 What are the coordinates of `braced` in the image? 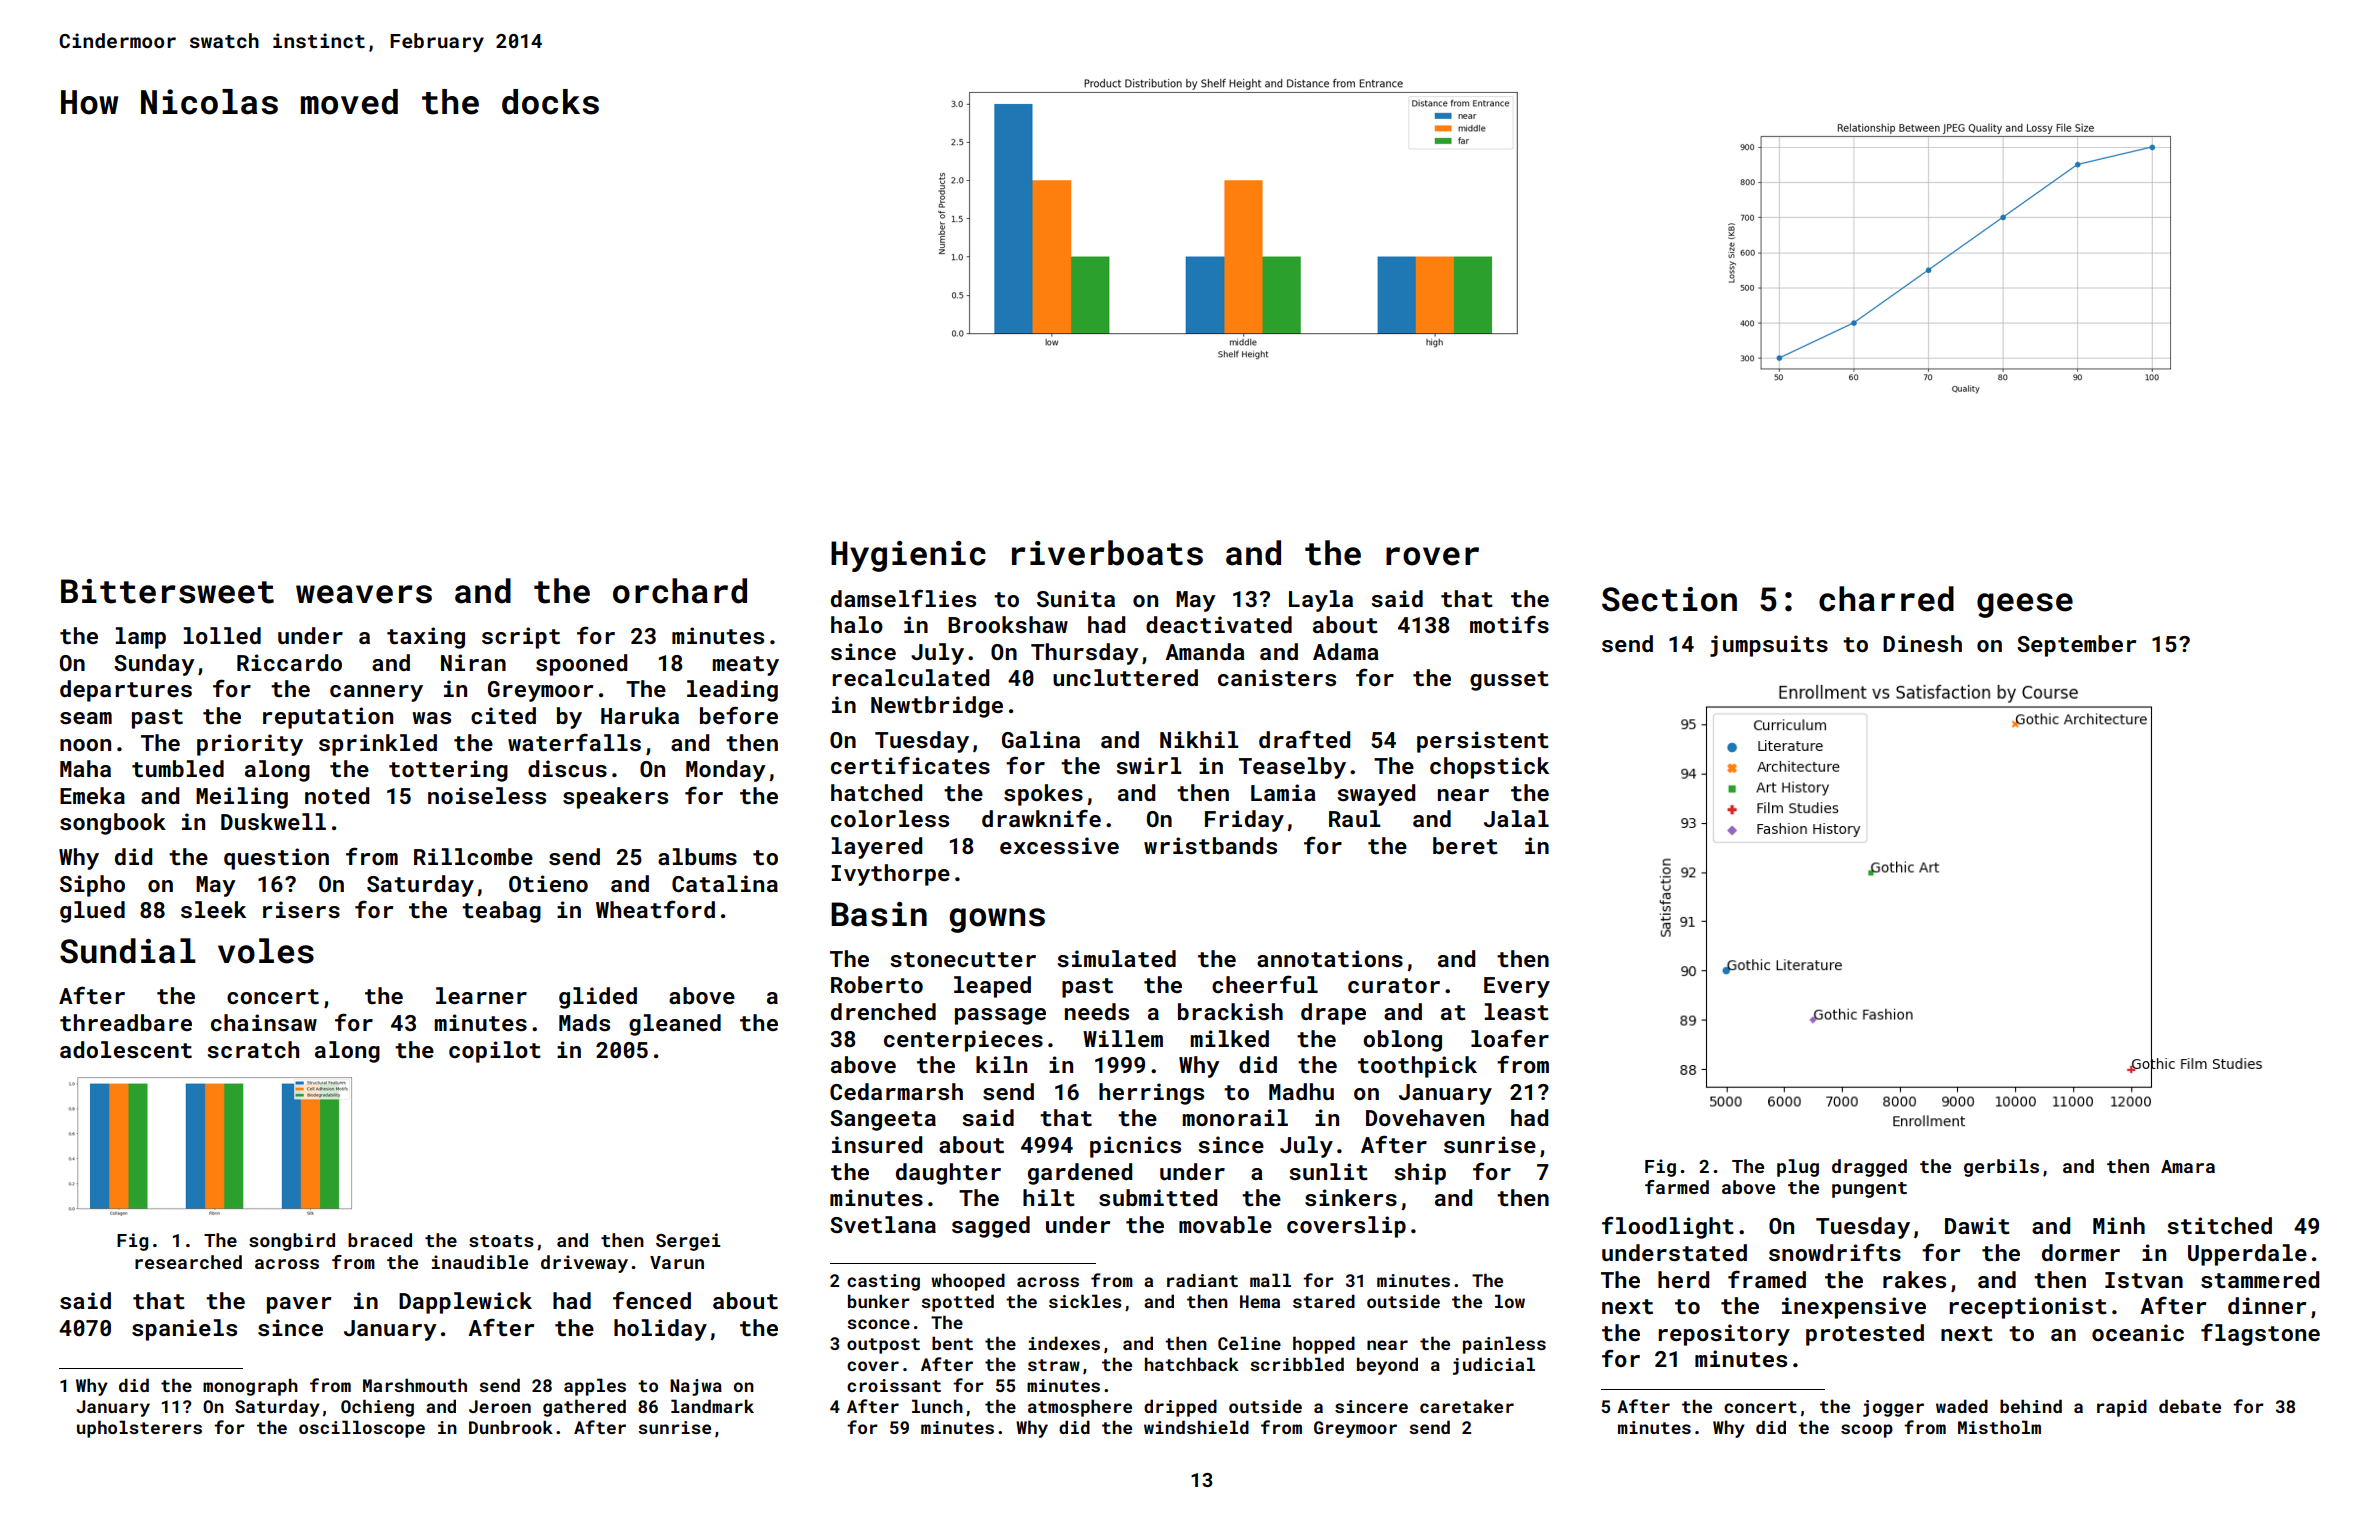 It's located at (380, 1240).
